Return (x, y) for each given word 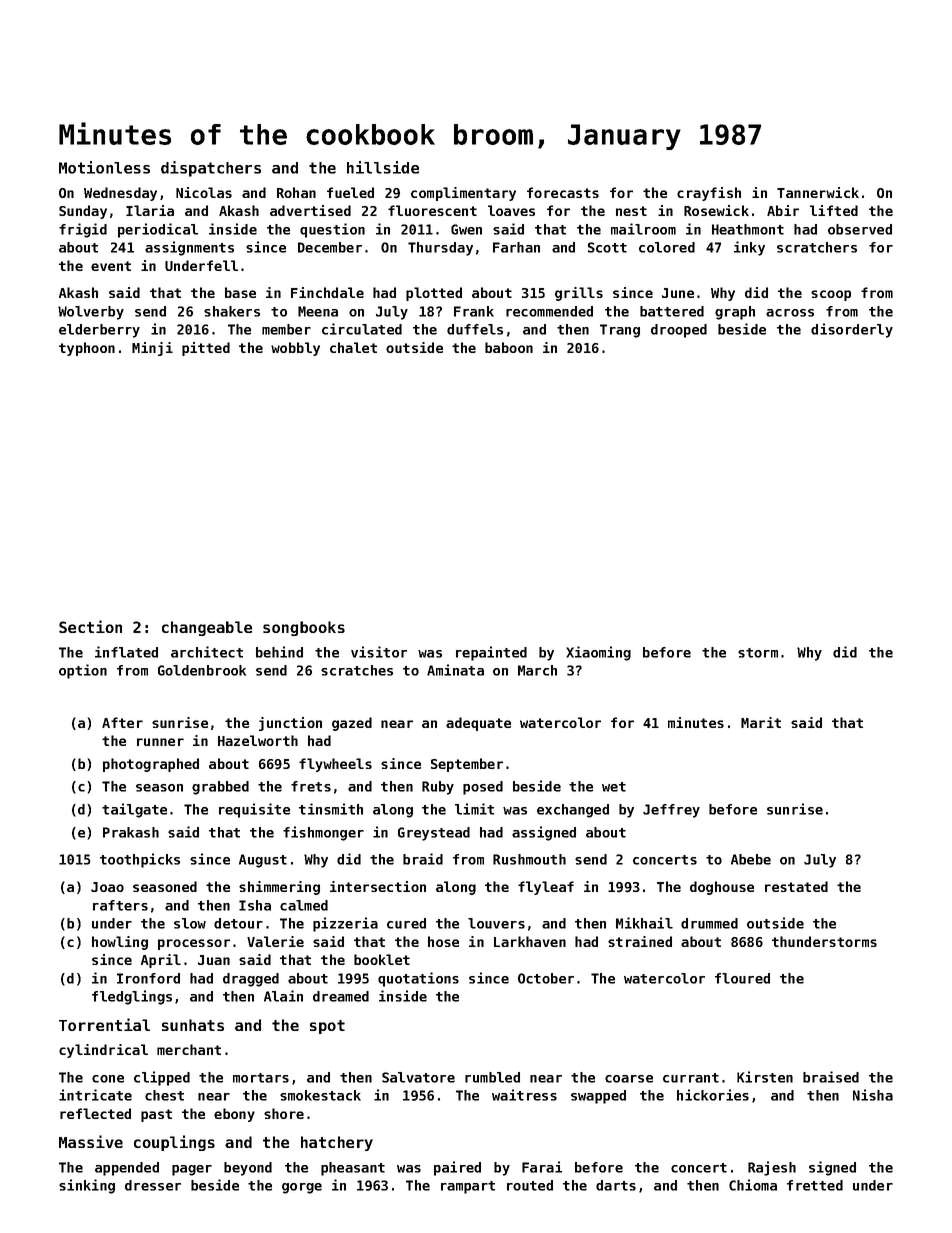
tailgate (134, 810)
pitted (206, 349)
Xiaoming (598, 653)
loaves (511, 210)
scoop (831, 295)
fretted (815, 1185)
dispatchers (211, 169)
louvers (496, 923)
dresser (153, 1185)
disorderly (852, 330)
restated (796, 886)
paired (457, 1168)
